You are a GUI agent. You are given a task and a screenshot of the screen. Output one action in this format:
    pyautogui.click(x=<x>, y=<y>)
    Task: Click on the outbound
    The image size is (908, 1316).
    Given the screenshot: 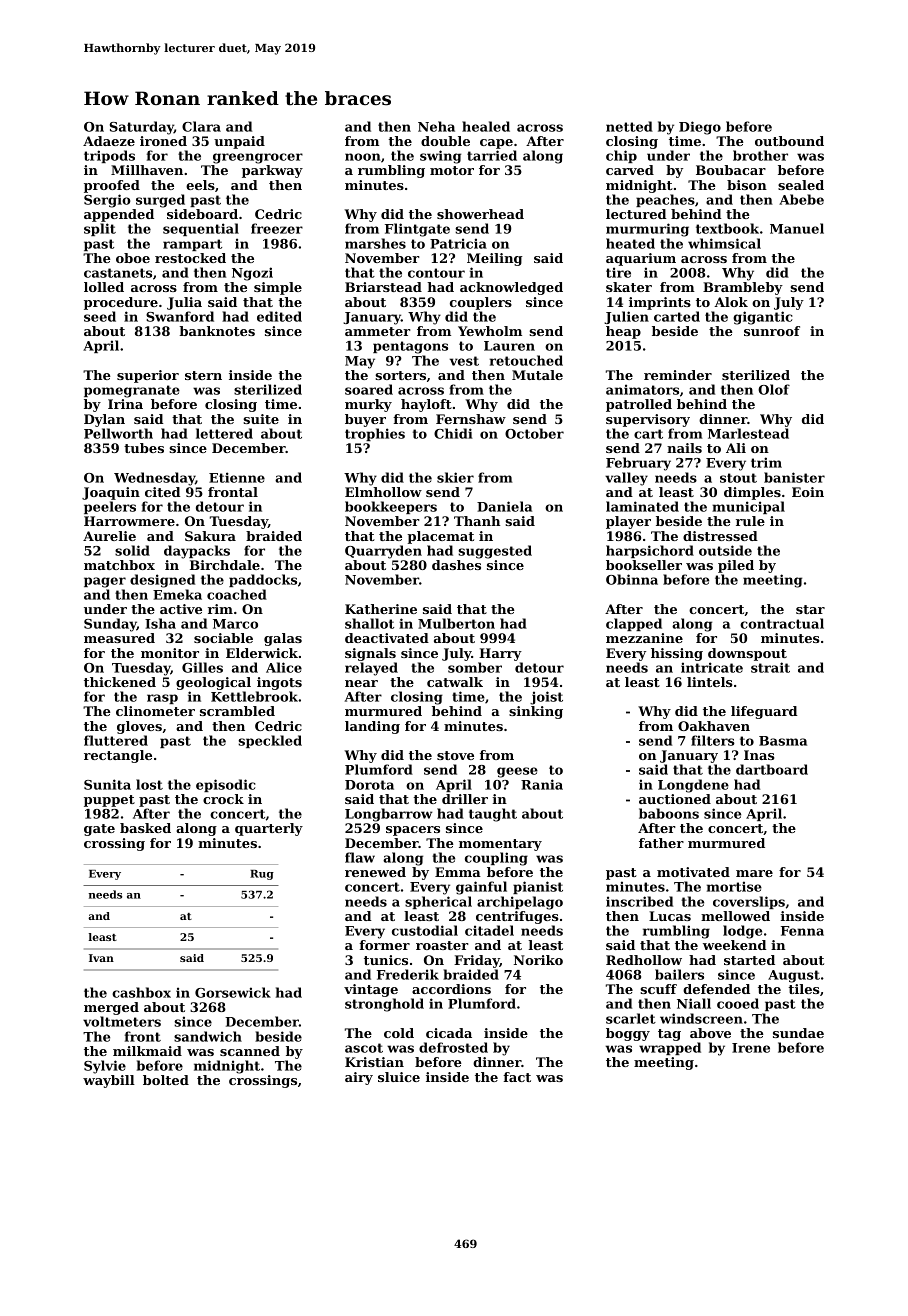 What is the action you would take?
    pyautogui.click(x=789, y=141)
